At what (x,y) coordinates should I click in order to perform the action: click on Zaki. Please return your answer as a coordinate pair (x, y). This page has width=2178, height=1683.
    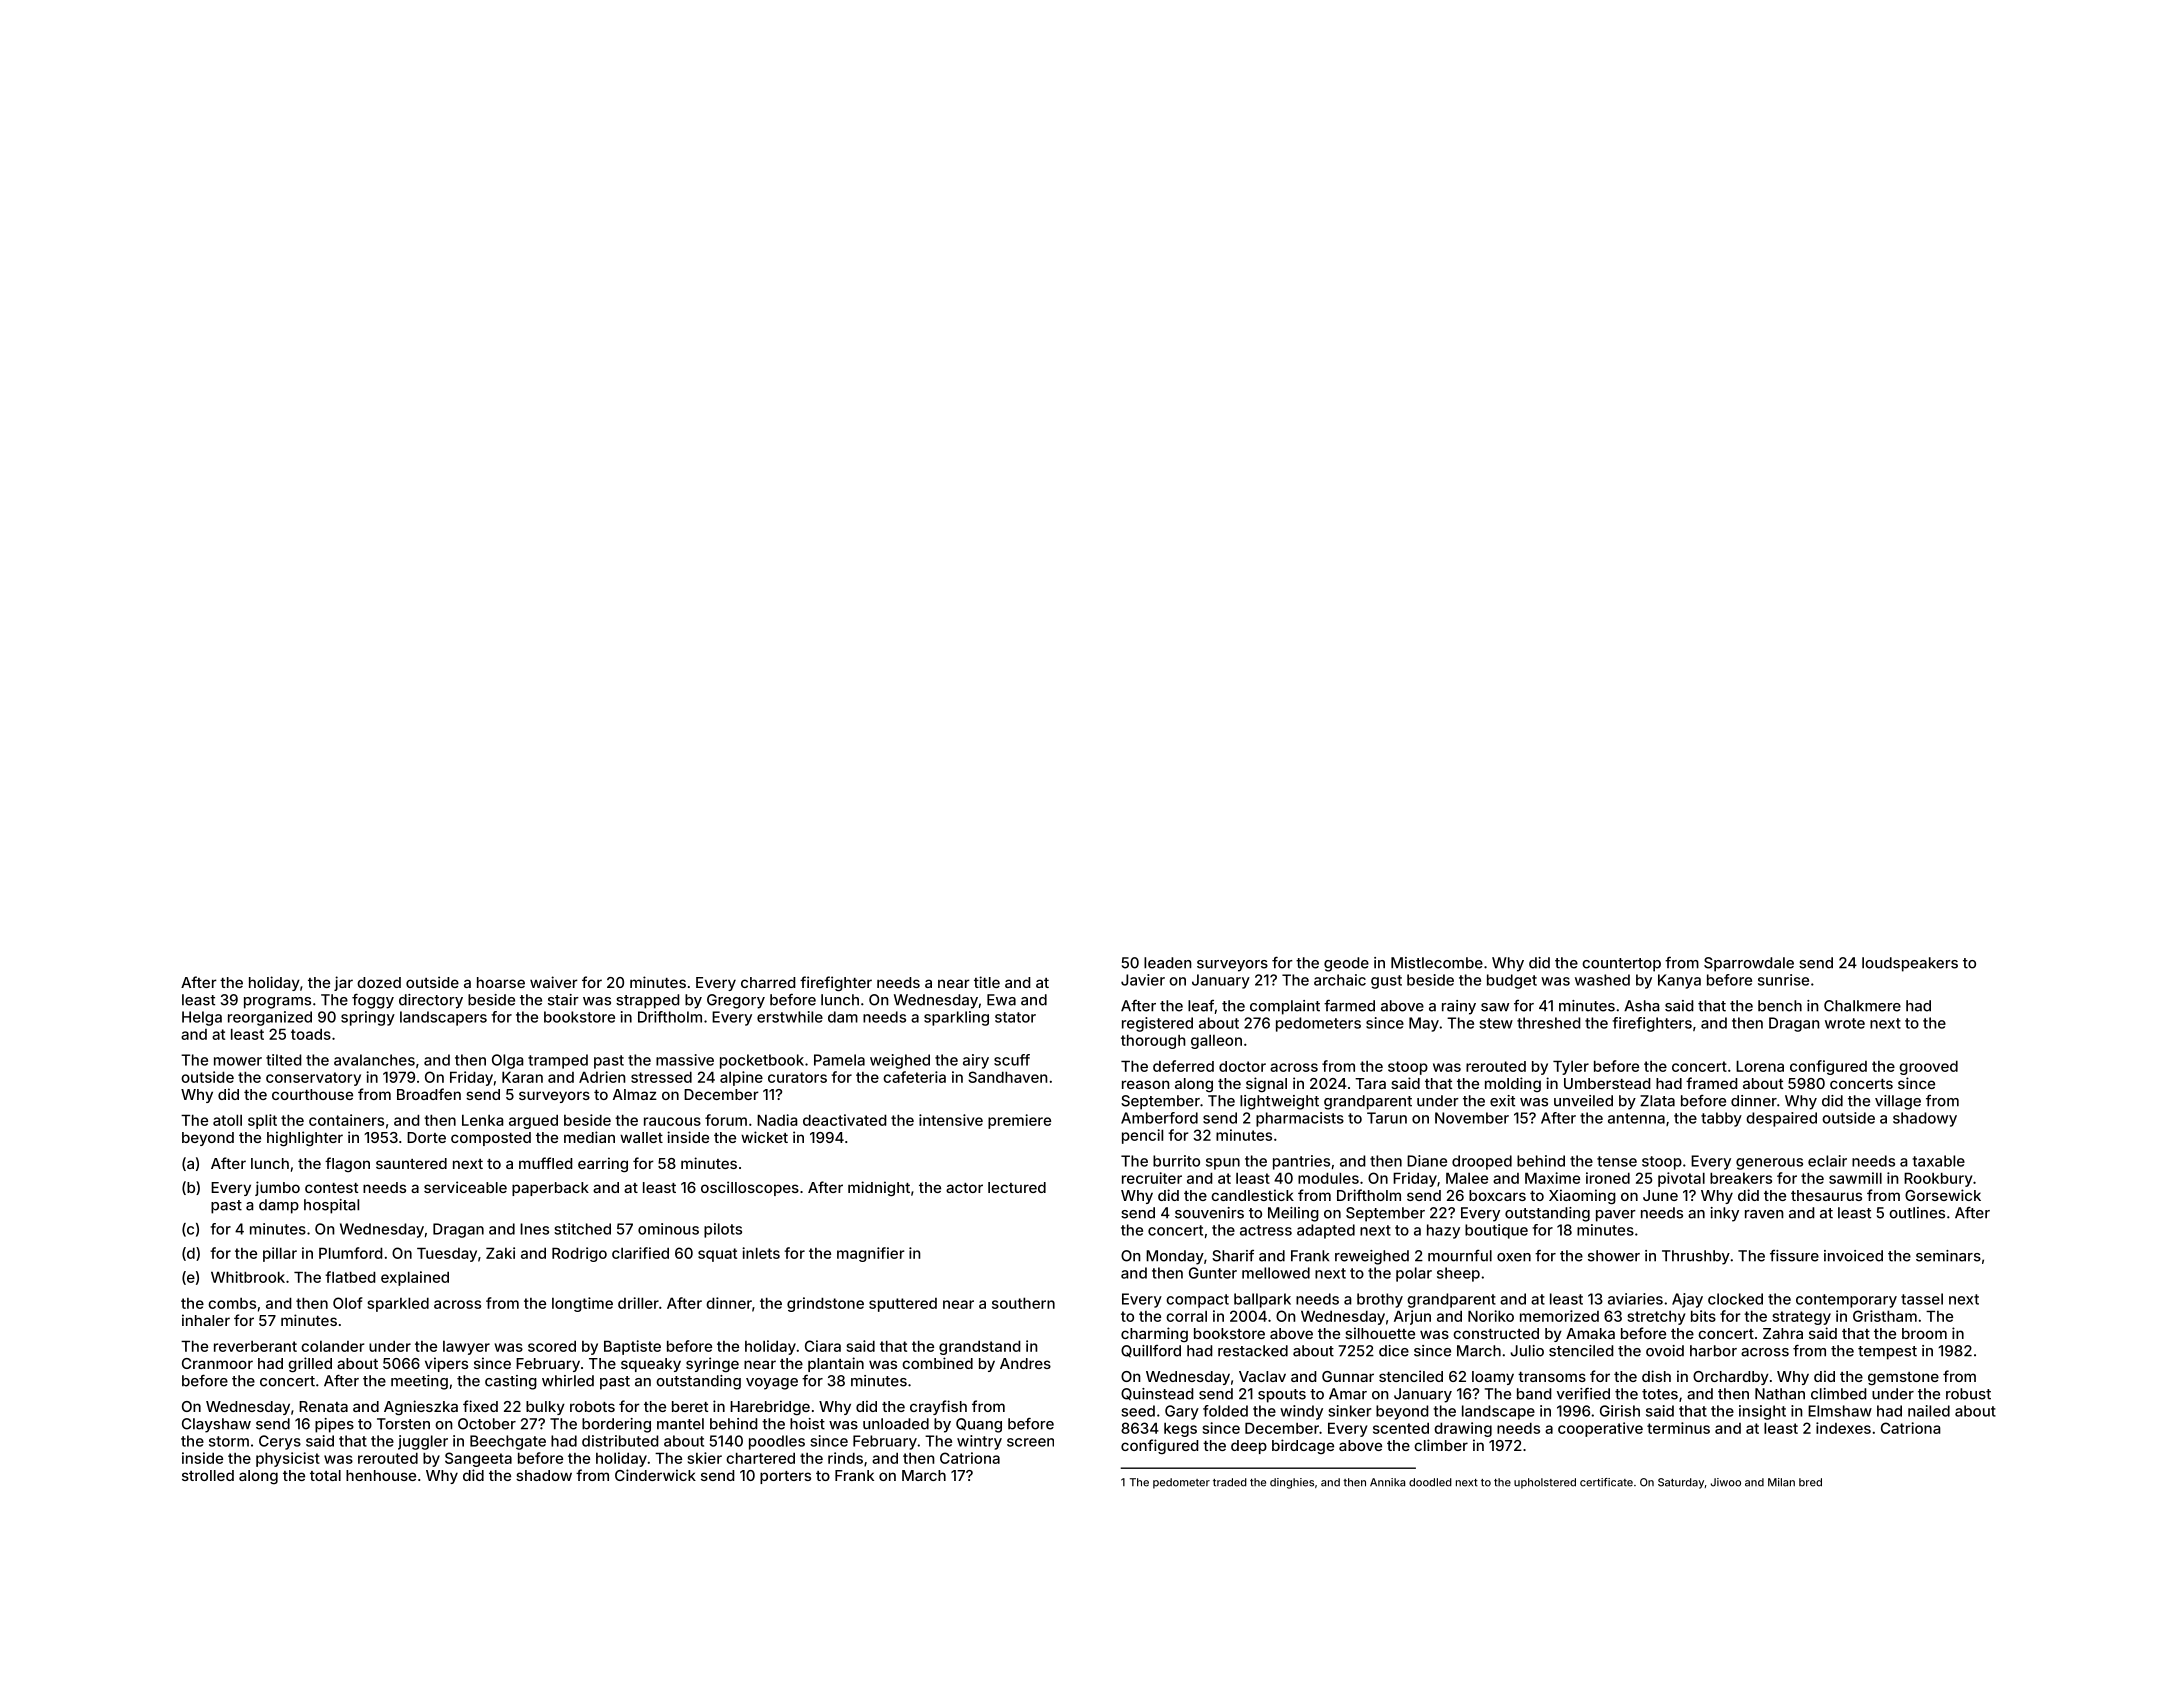
    Looking at the image, I should click on (500, 1253).
